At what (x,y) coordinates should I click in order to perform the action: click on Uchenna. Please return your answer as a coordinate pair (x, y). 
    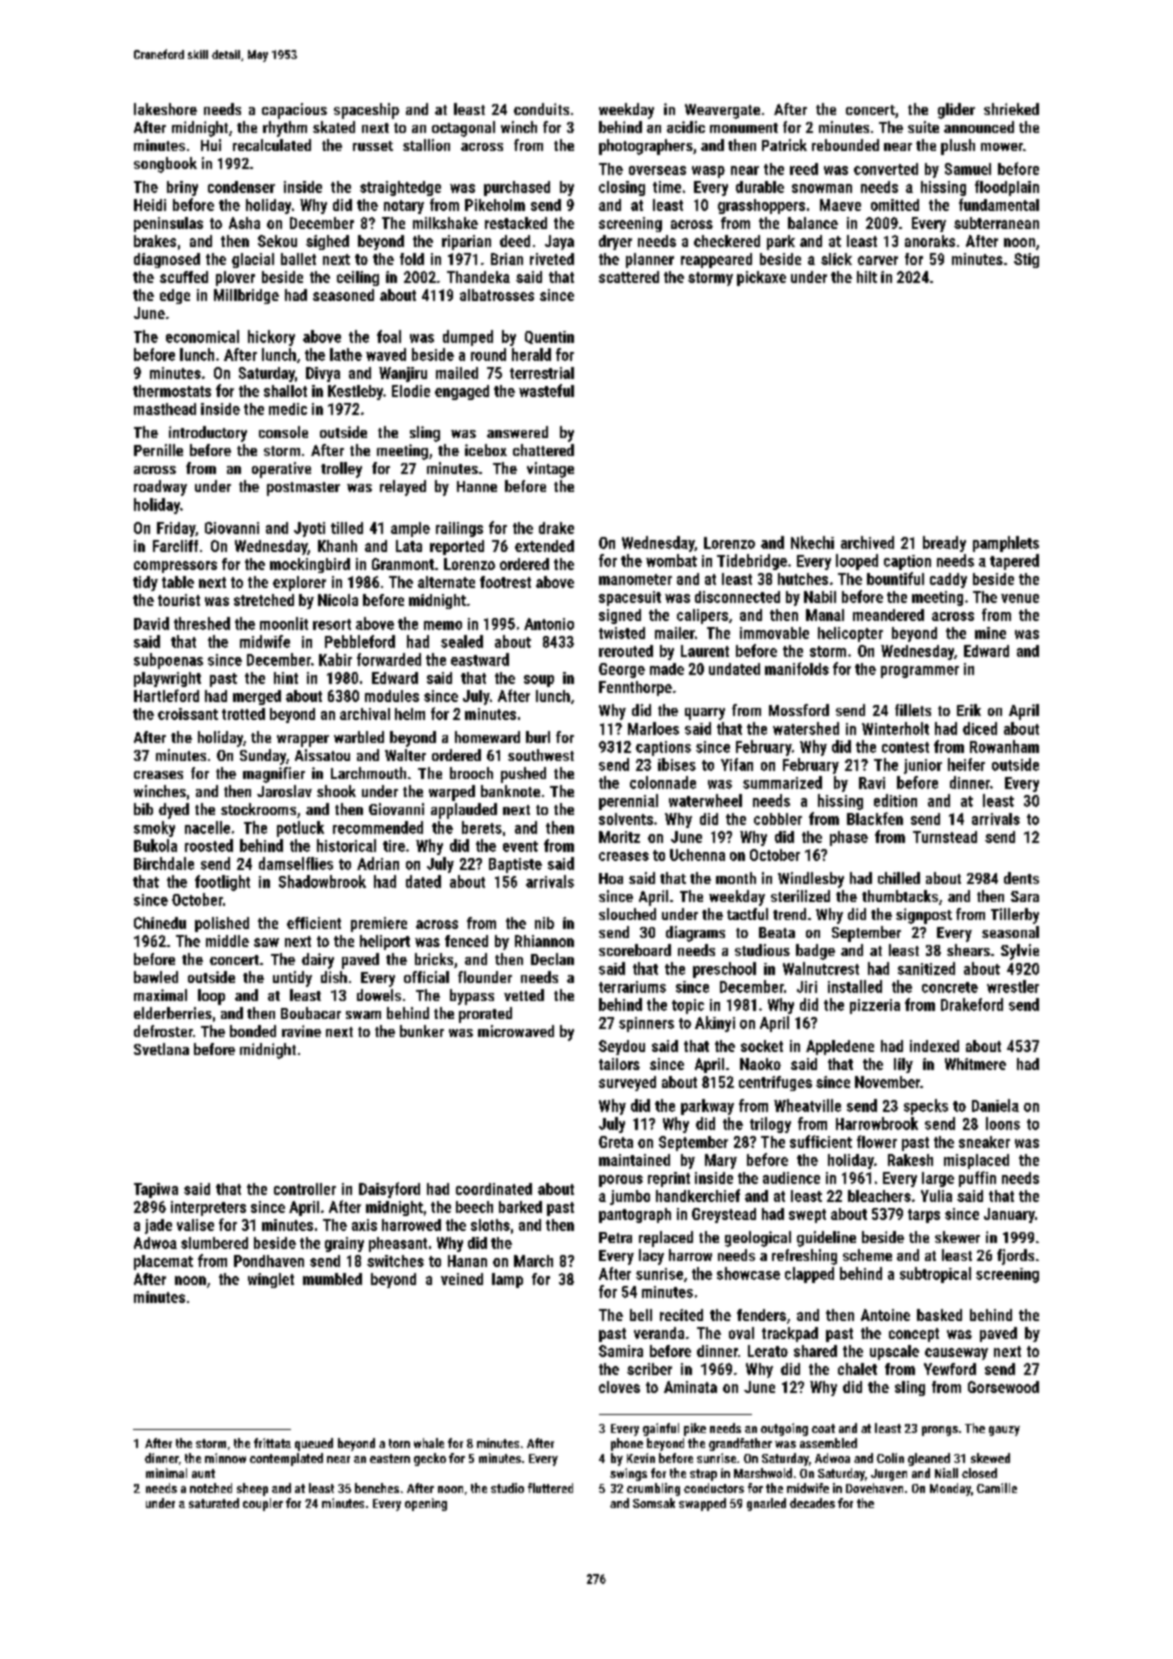
    Looking at the image, I should click on (697, 855).
